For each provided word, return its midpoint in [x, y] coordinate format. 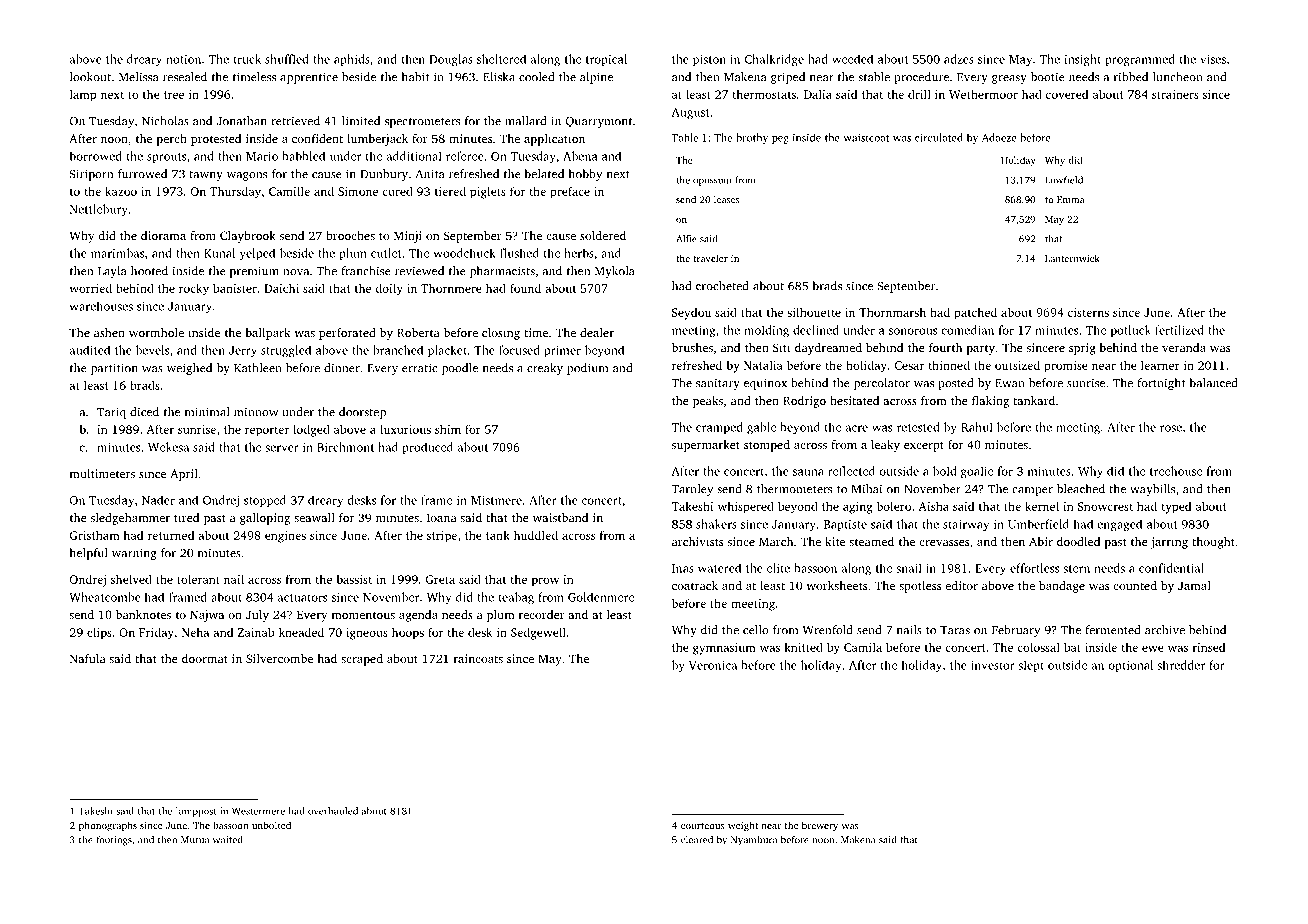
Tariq [111, 413]
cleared [697, 840]
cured [397, 191]
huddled [536, 535]
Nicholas [165, 121]
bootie [1048, 77]
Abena [580, 156]
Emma [1070, 199]
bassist [354, 579]
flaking [990, 402]
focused [519, 350]
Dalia [818, 94]
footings [114, 841]
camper [1032, 491]
